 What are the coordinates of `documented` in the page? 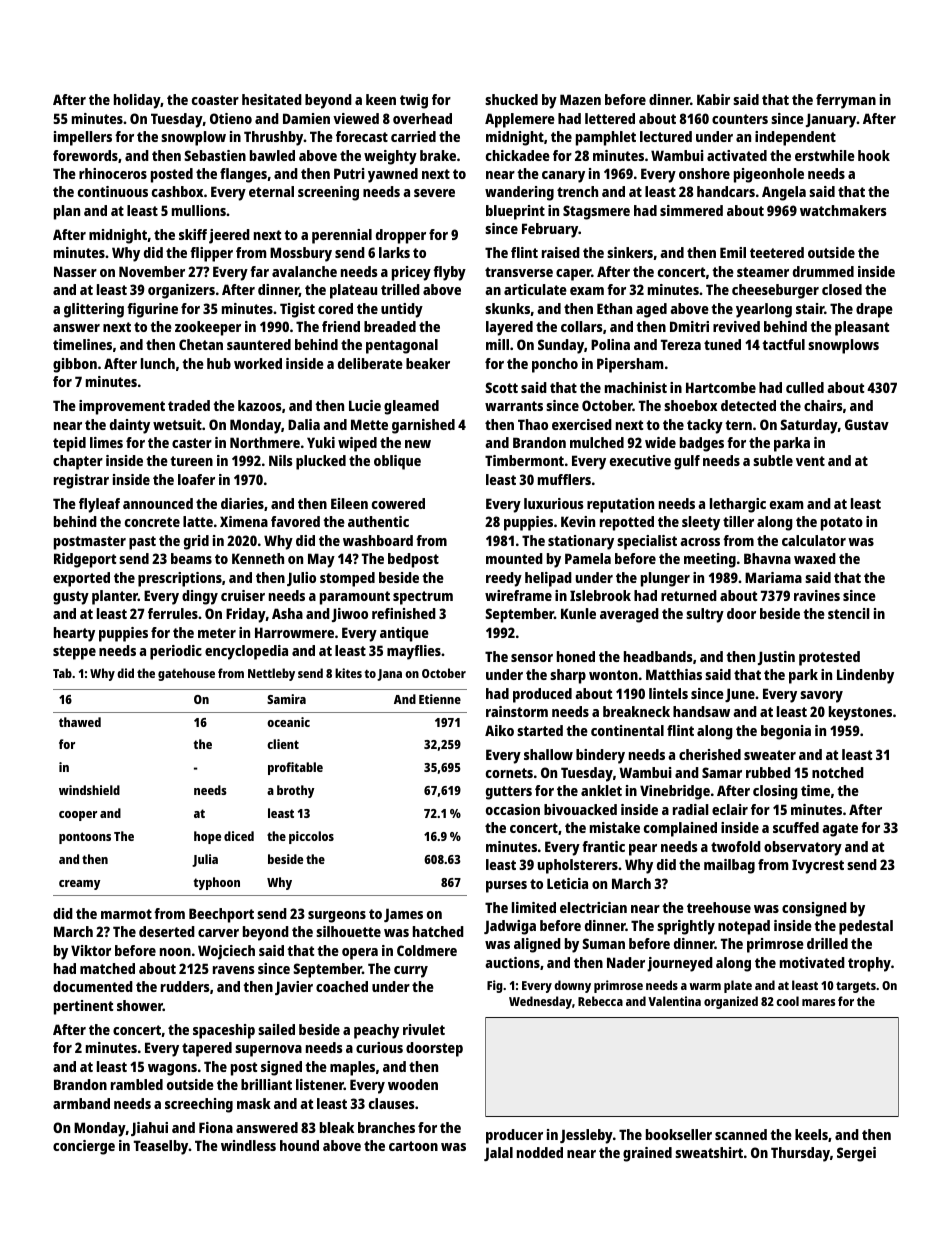 It's located at (93, 986).
